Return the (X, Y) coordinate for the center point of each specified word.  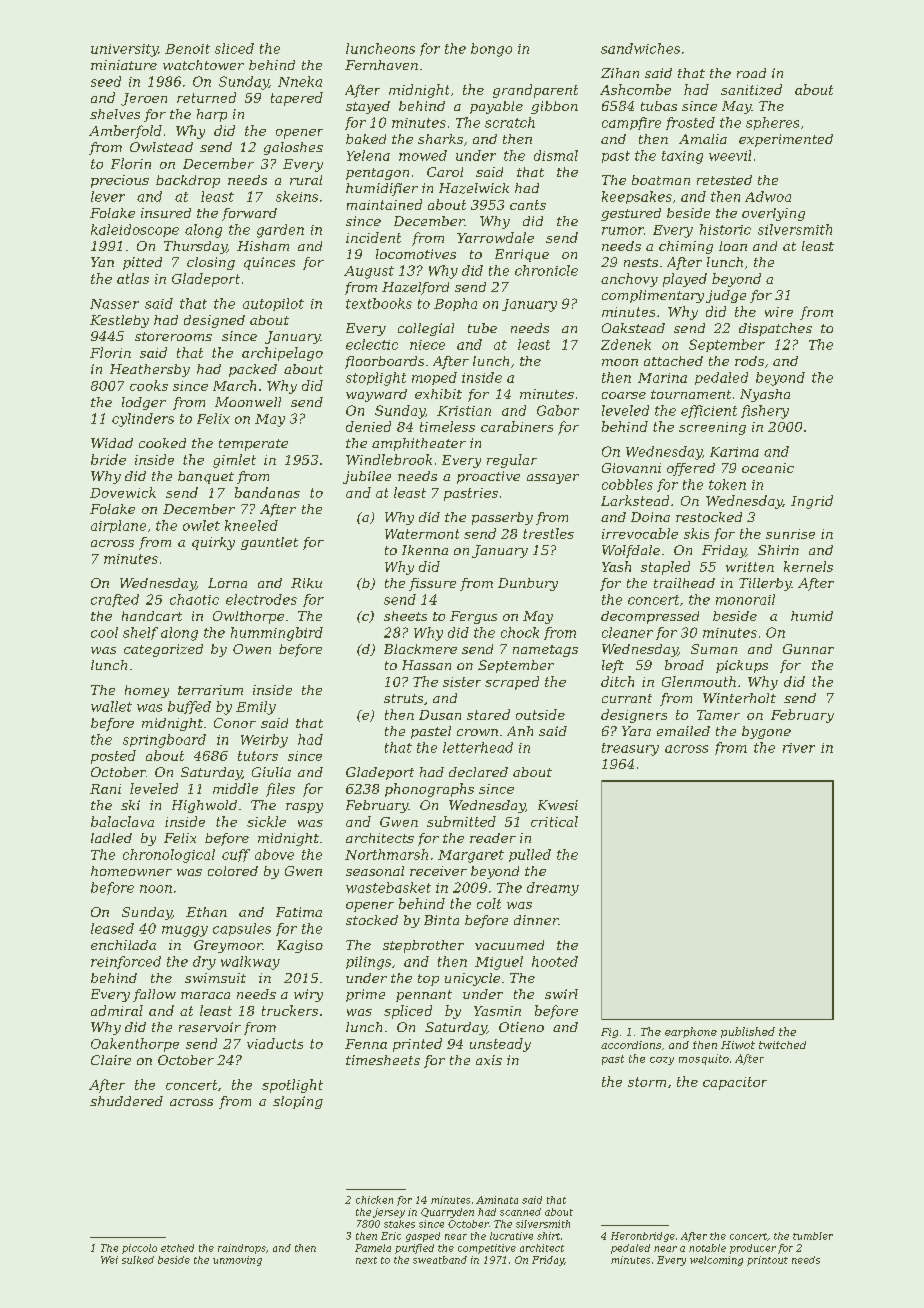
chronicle (546, 270)
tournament (691, 394)
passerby (502, 518)
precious (120, 181)
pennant (424, 996)
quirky (213, 543)
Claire (111, 1060)
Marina (662, 378)
